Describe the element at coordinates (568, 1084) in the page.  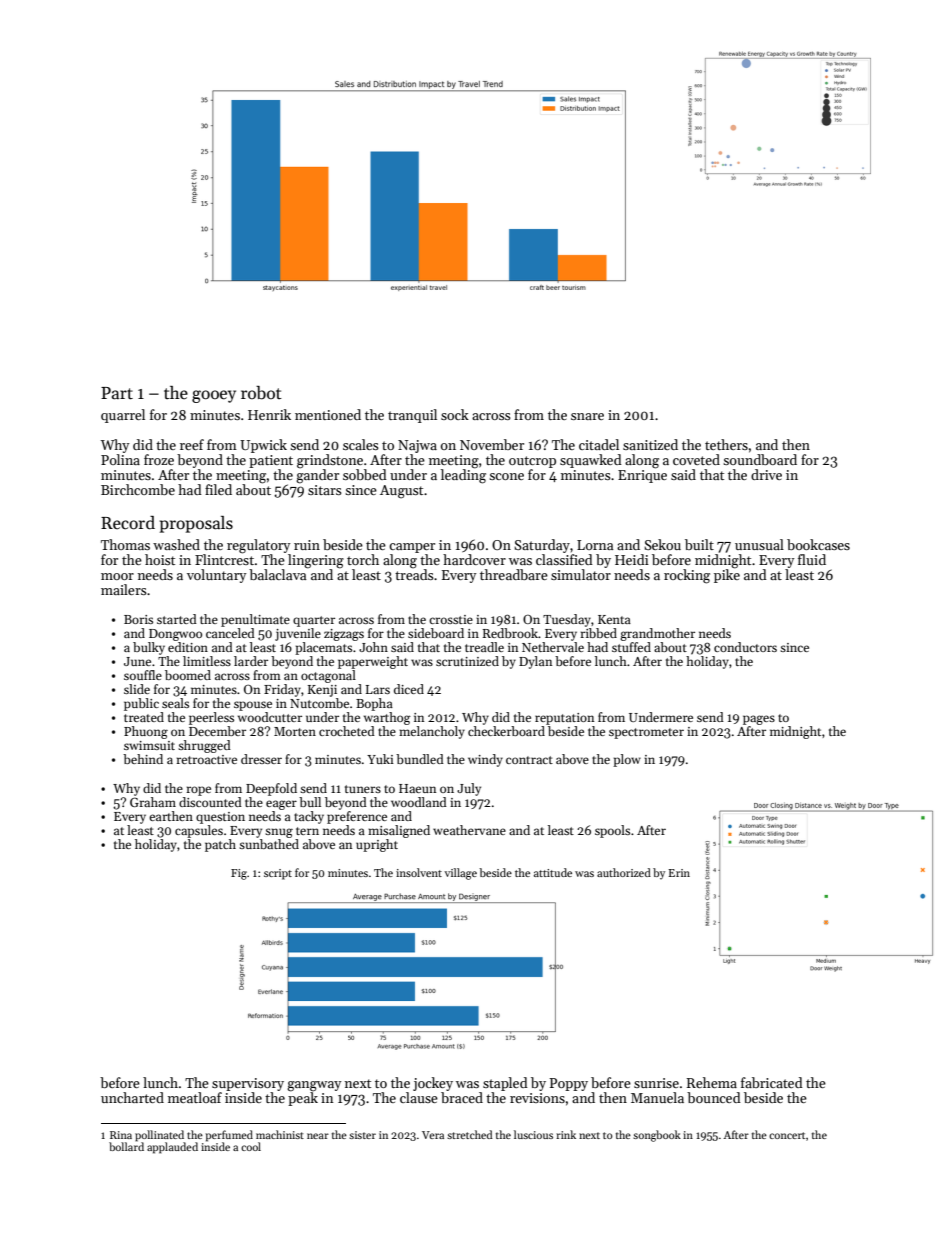
I see `Poppy` at that location.
